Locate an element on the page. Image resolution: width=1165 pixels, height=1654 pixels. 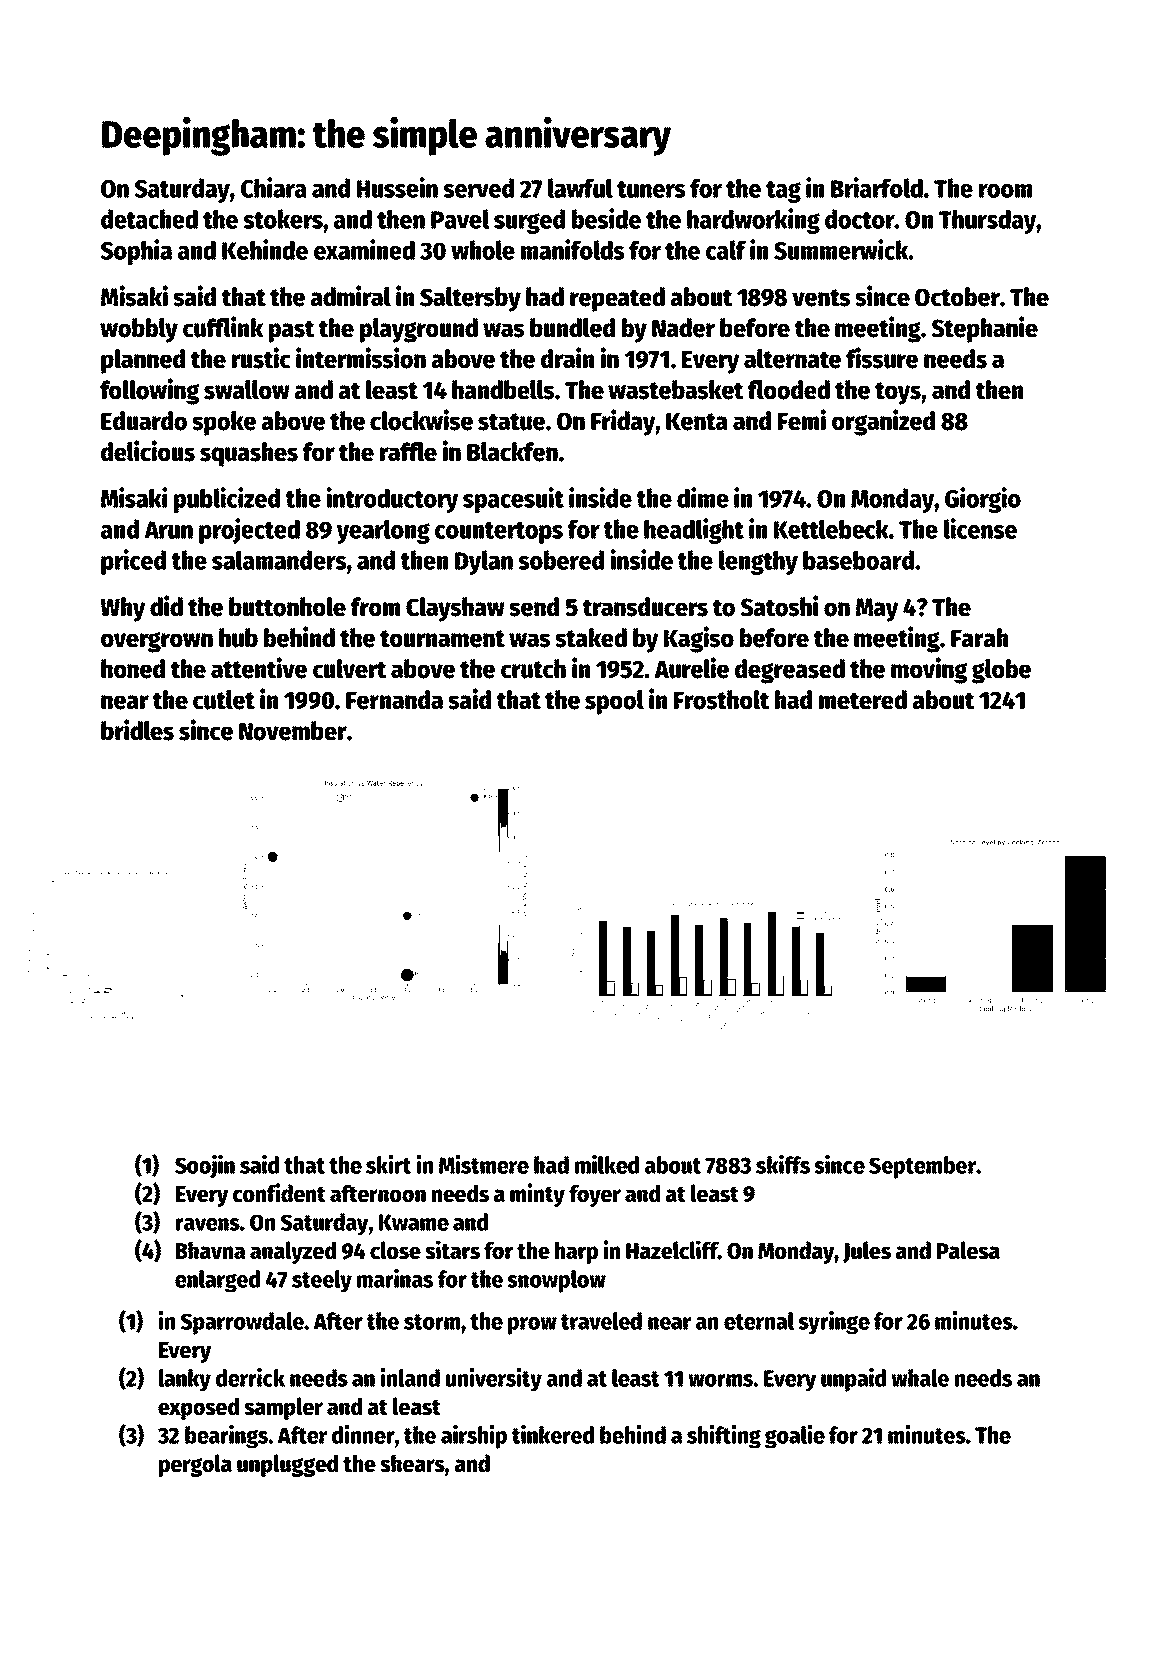
squashes is located at coordinates (249, 454).
